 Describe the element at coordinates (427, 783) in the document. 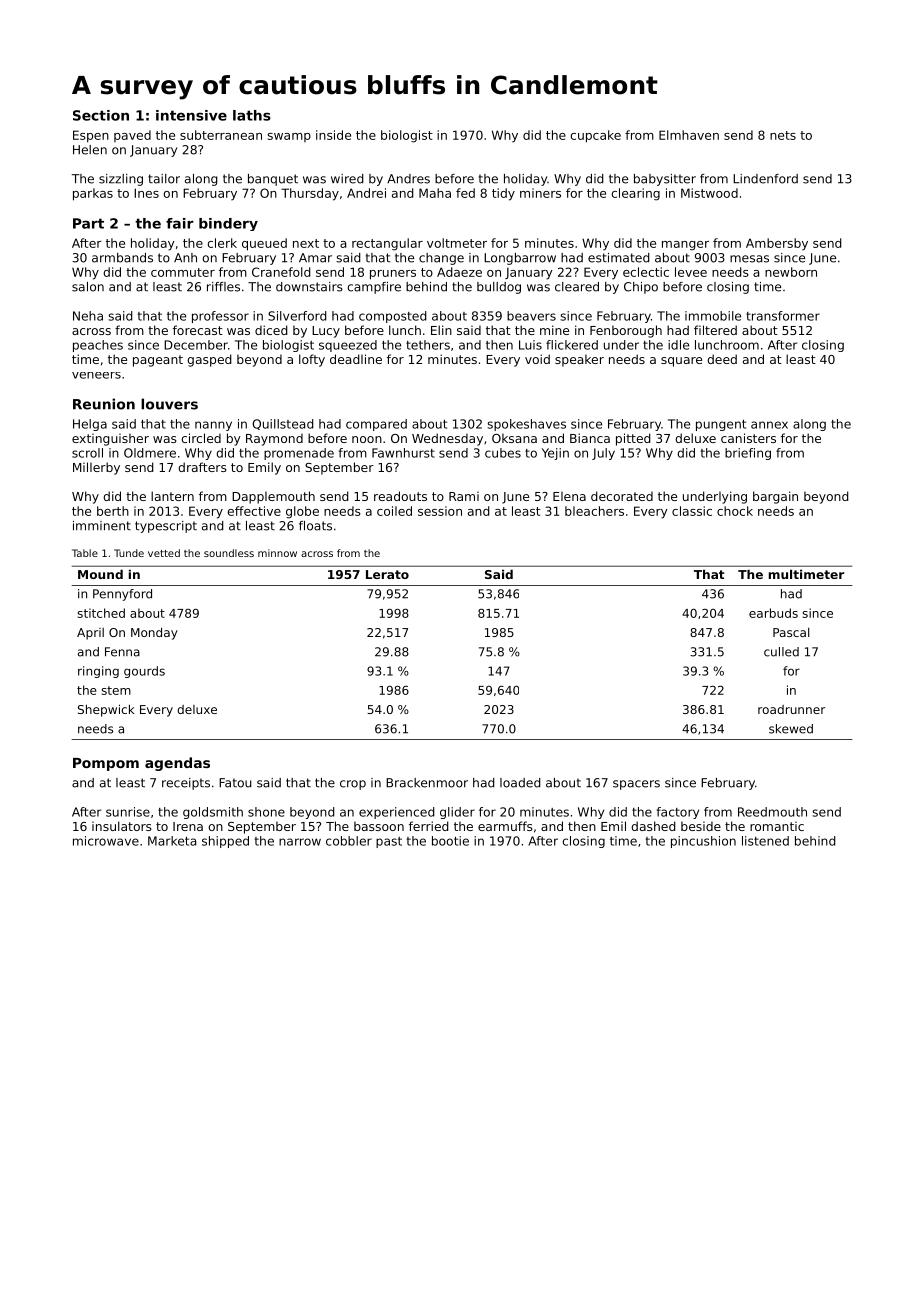

I see `Brackenmoor` at that location.
